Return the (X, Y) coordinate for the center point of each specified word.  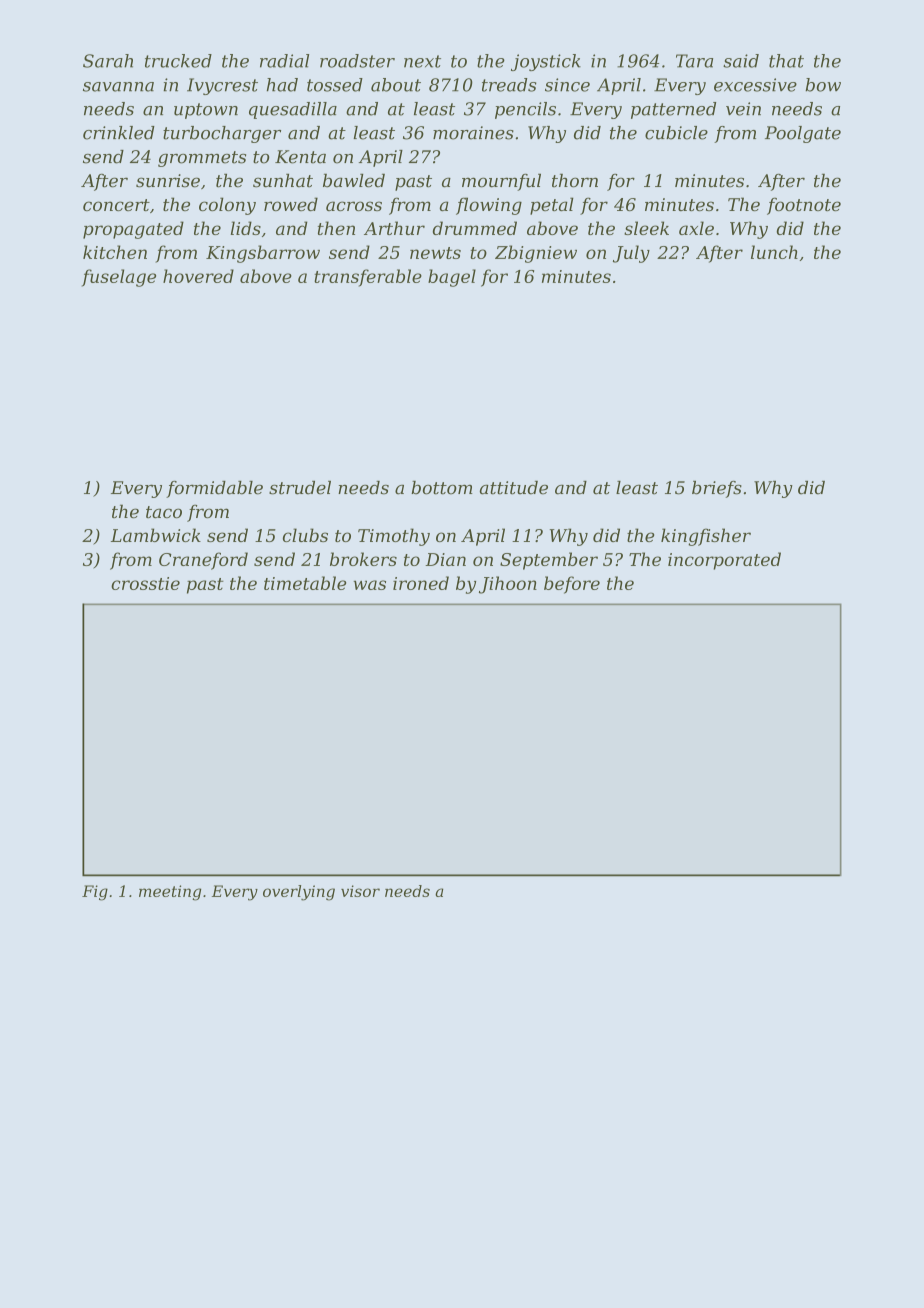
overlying (299, 893)
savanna (118, 87)
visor (360, 891)
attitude (513, 488)
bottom (442, 488)
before (572, 585)
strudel (300, 488)
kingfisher (706, 537)
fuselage (119, 278)
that (786, 61)
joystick (546, 62)
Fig (95, 893)
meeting (170, 893)
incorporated (724, 561)
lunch (774, 252)
